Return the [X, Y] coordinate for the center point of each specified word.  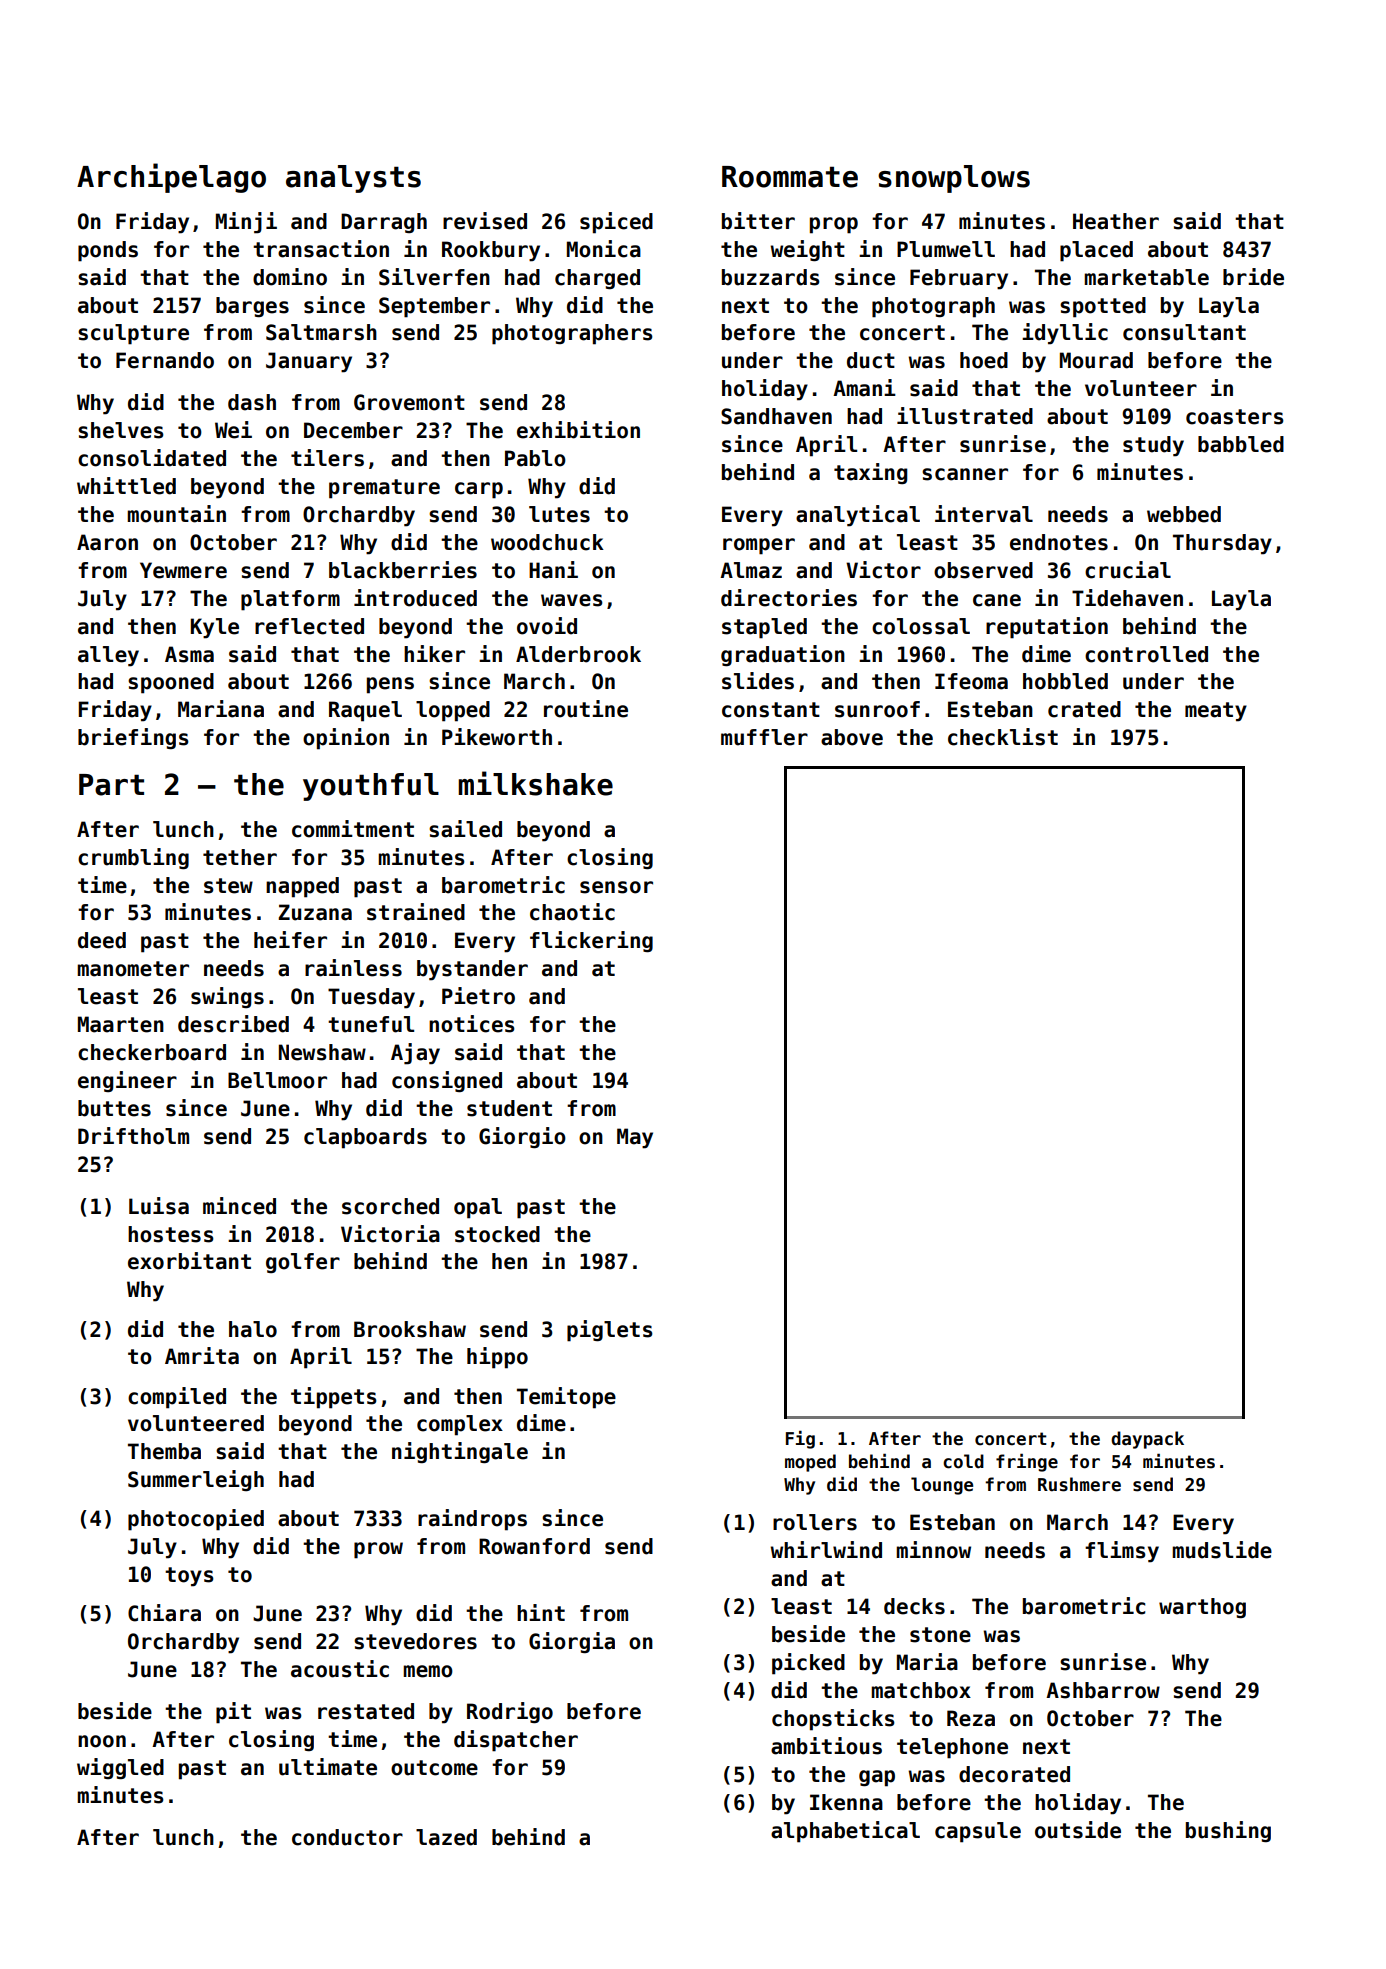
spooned [171, 683]
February [959, 279]
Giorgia [572, 1642]
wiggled [120, 1768]
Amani [864, 388]
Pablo [535, 458]
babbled [1241, 444]
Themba [164, 1451]
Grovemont [409, 402]
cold [963, 1461]
